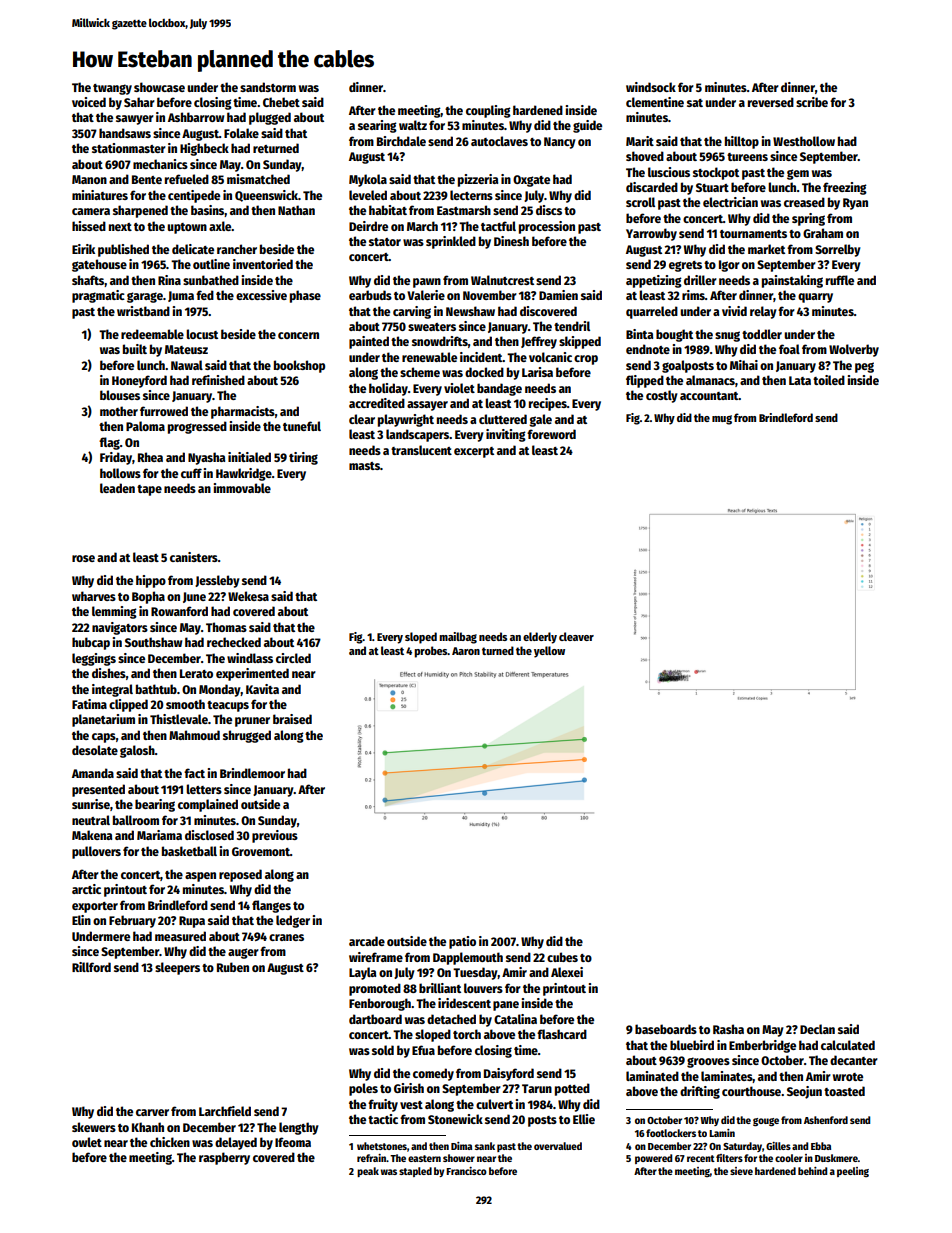  What do you see at coordinates (771, 102) in the page?
I see `reversed` at bounding box center [771, 102].
